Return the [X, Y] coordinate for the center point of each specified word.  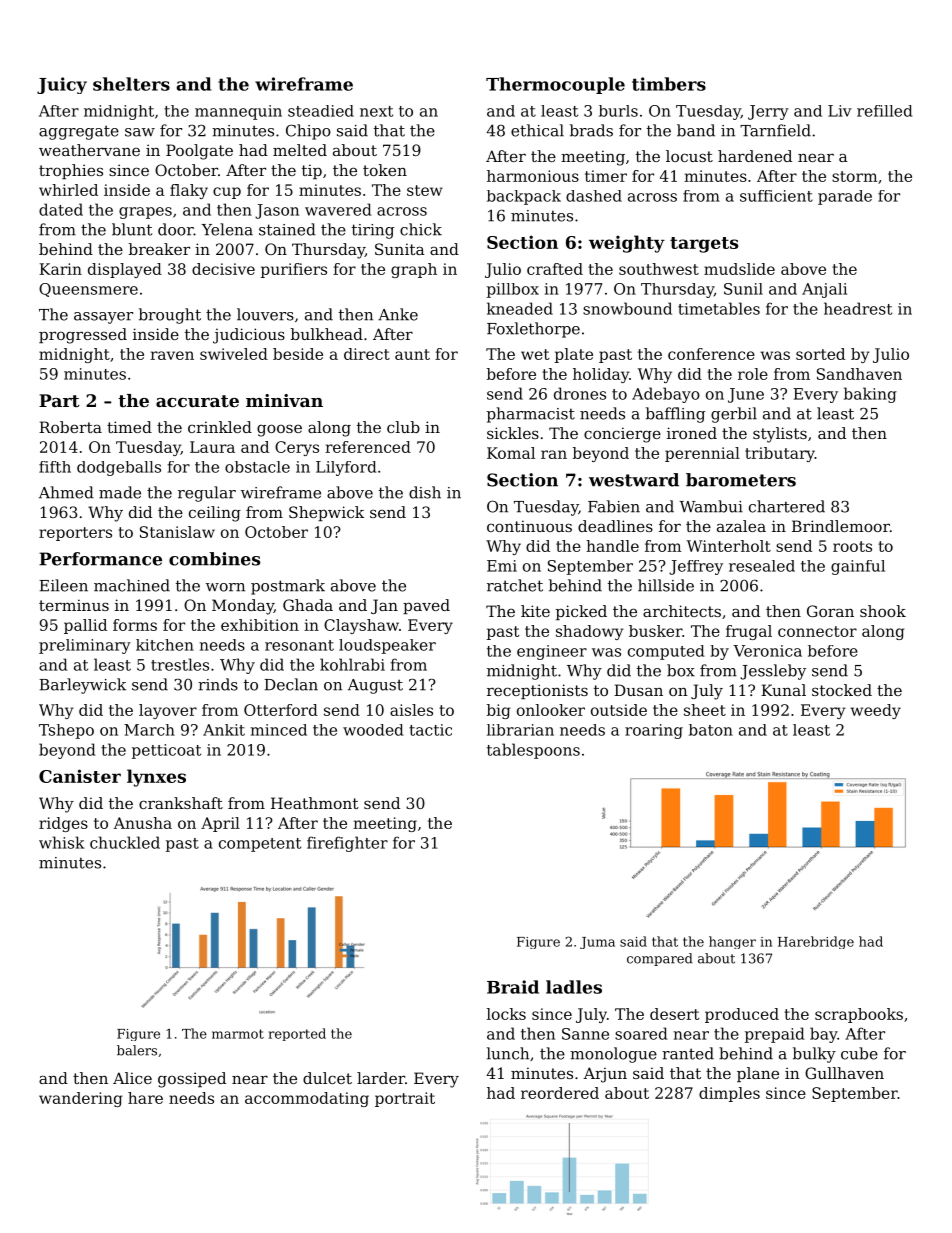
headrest [858, 308]
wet [535, 354]
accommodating [307, 1099]
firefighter [347, 844]
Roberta [70, 427]
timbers [669, 84]
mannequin [238, 112]
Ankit [224, 730]
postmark [288, 587]
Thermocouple [555, 85]
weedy [876, 711]
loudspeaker [387, 646]
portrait [405, 1099]
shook [883, 611]
